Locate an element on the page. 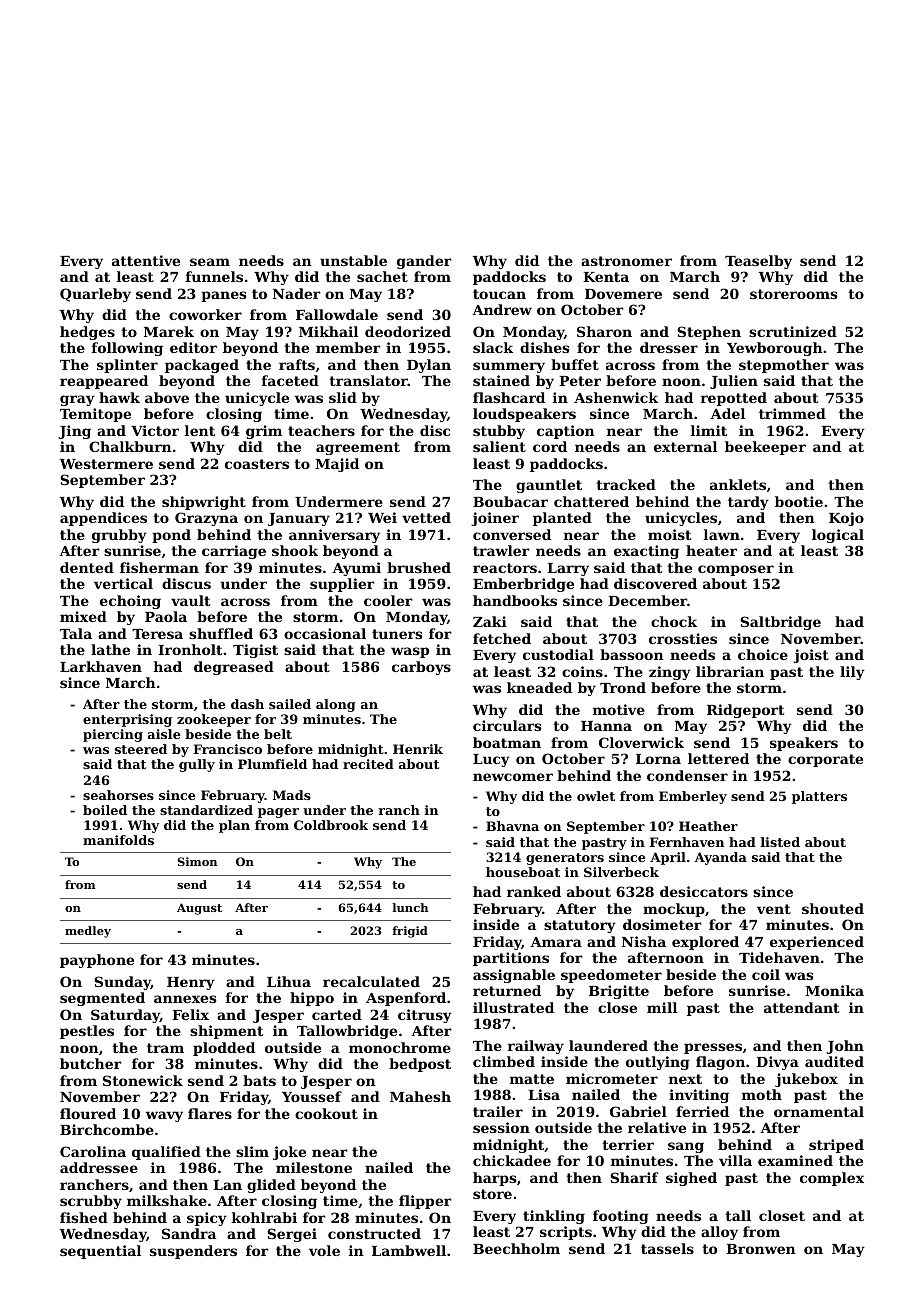 This document has width=924, height=1308. fetched is located at coordinates (502, 638).
